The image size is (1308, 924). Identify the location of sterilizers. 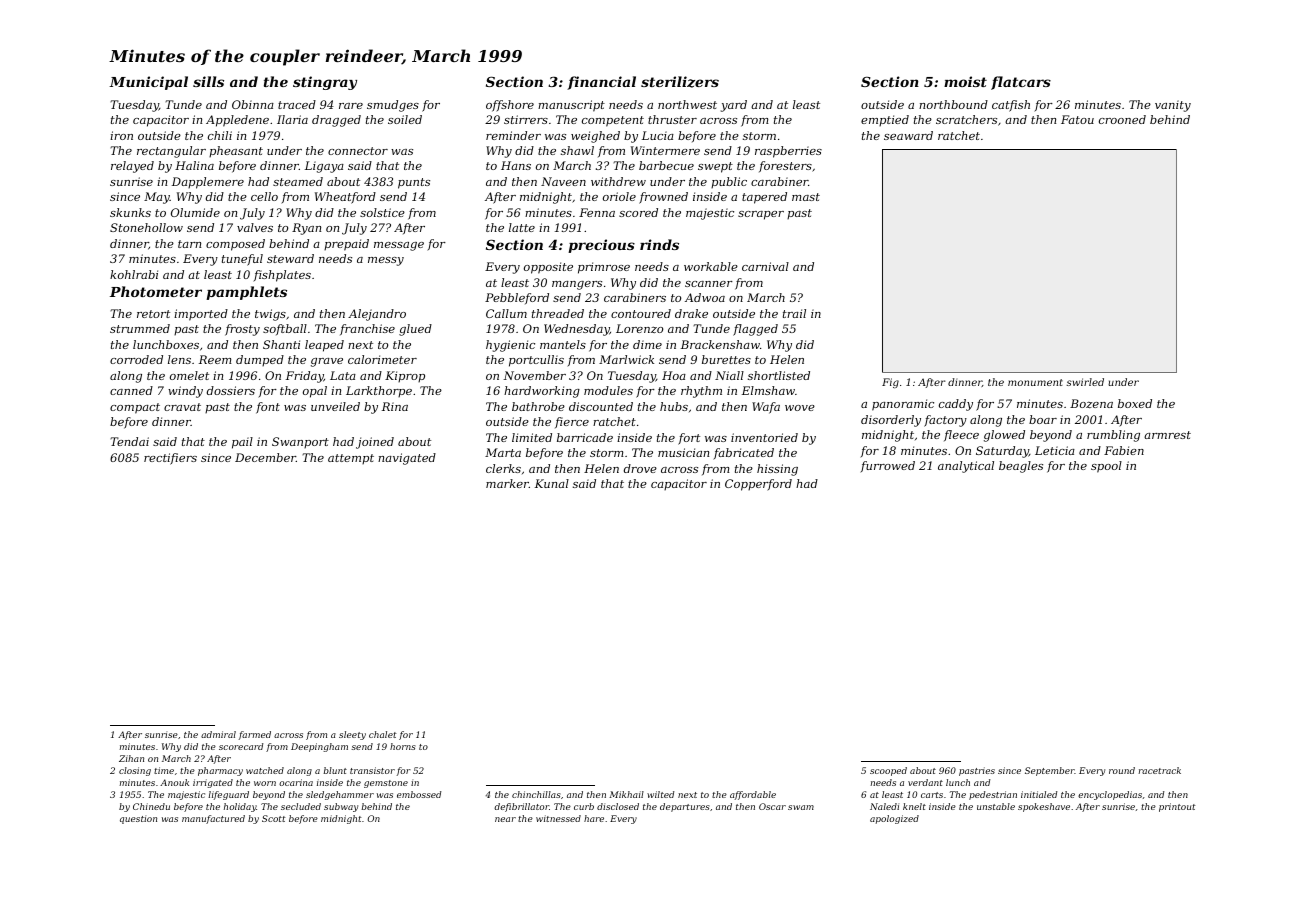
(680, 82).
